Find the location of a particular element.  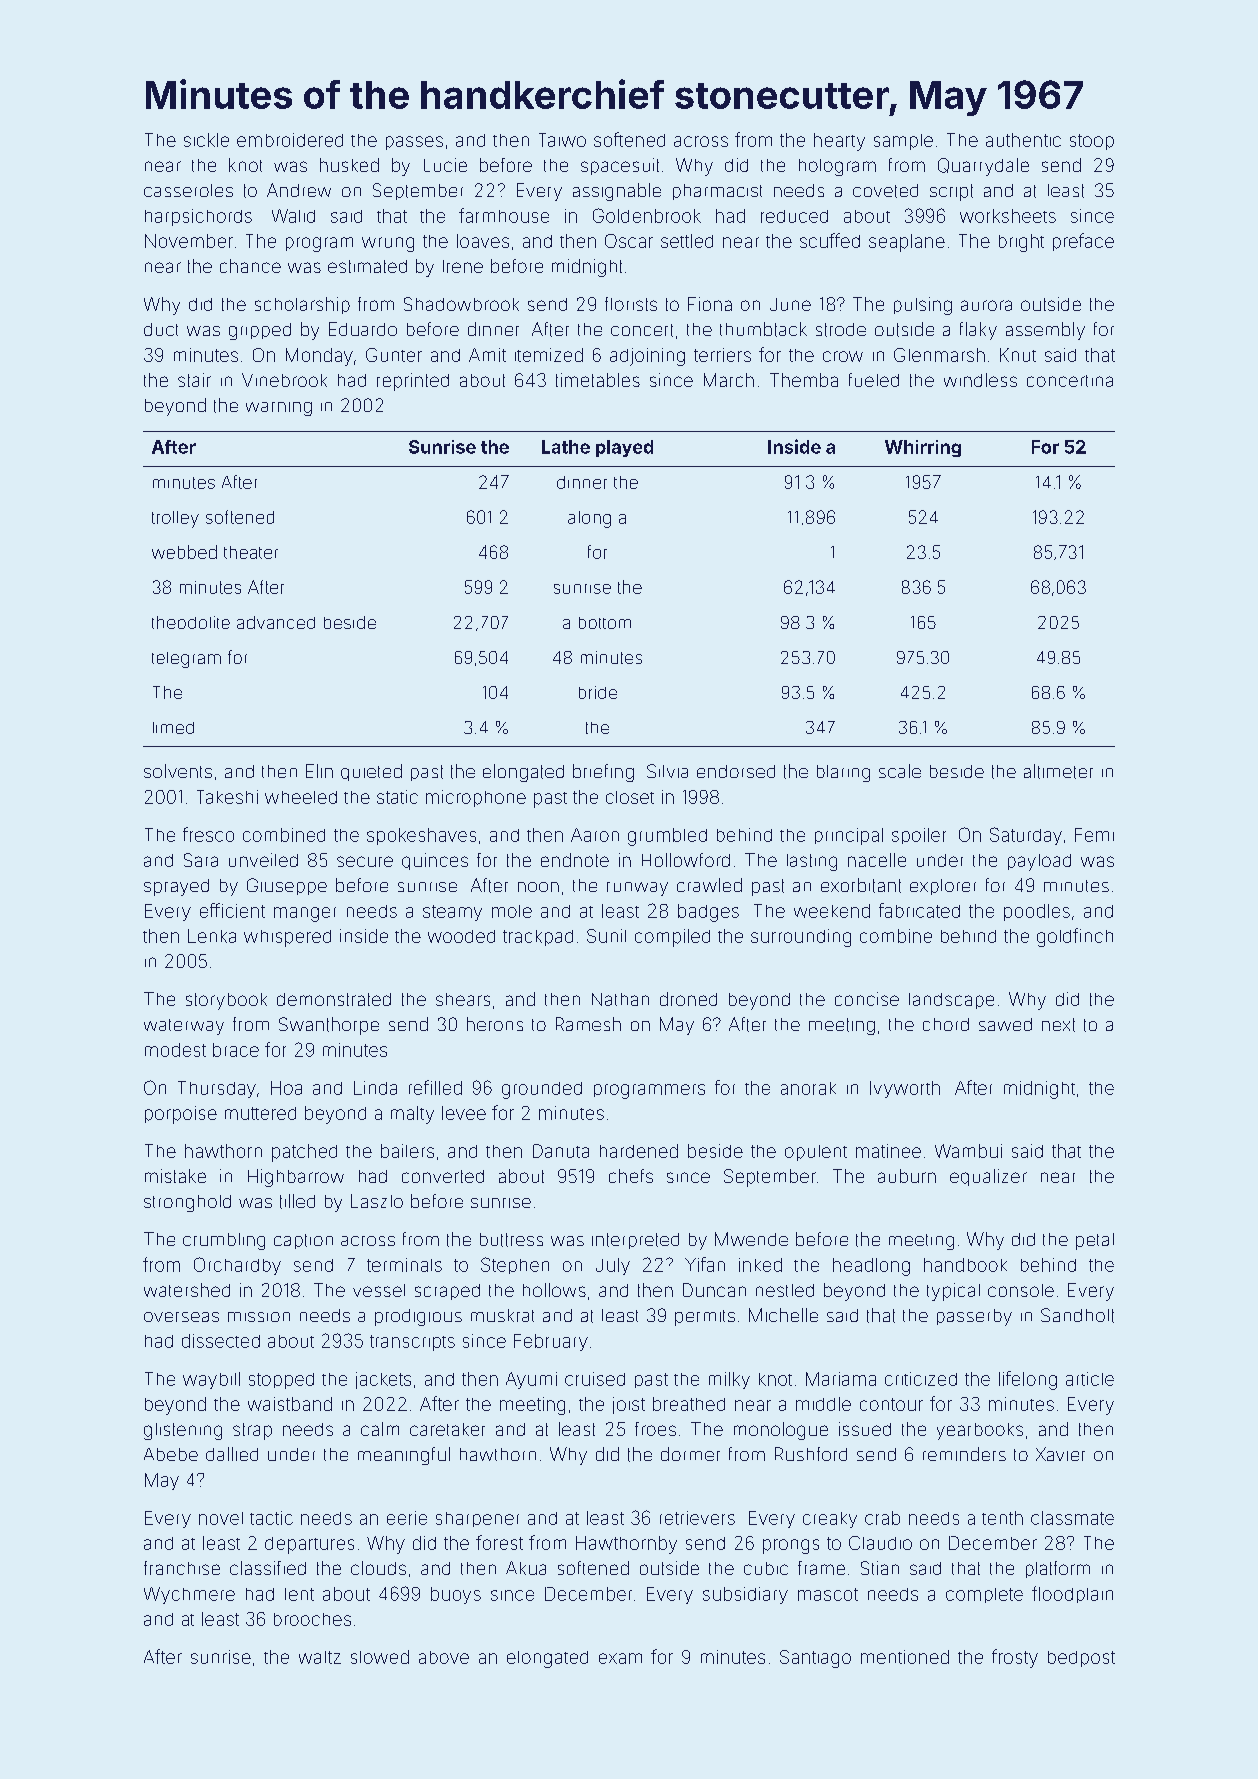

Wychmere is located at coordinates (189, 1595).
